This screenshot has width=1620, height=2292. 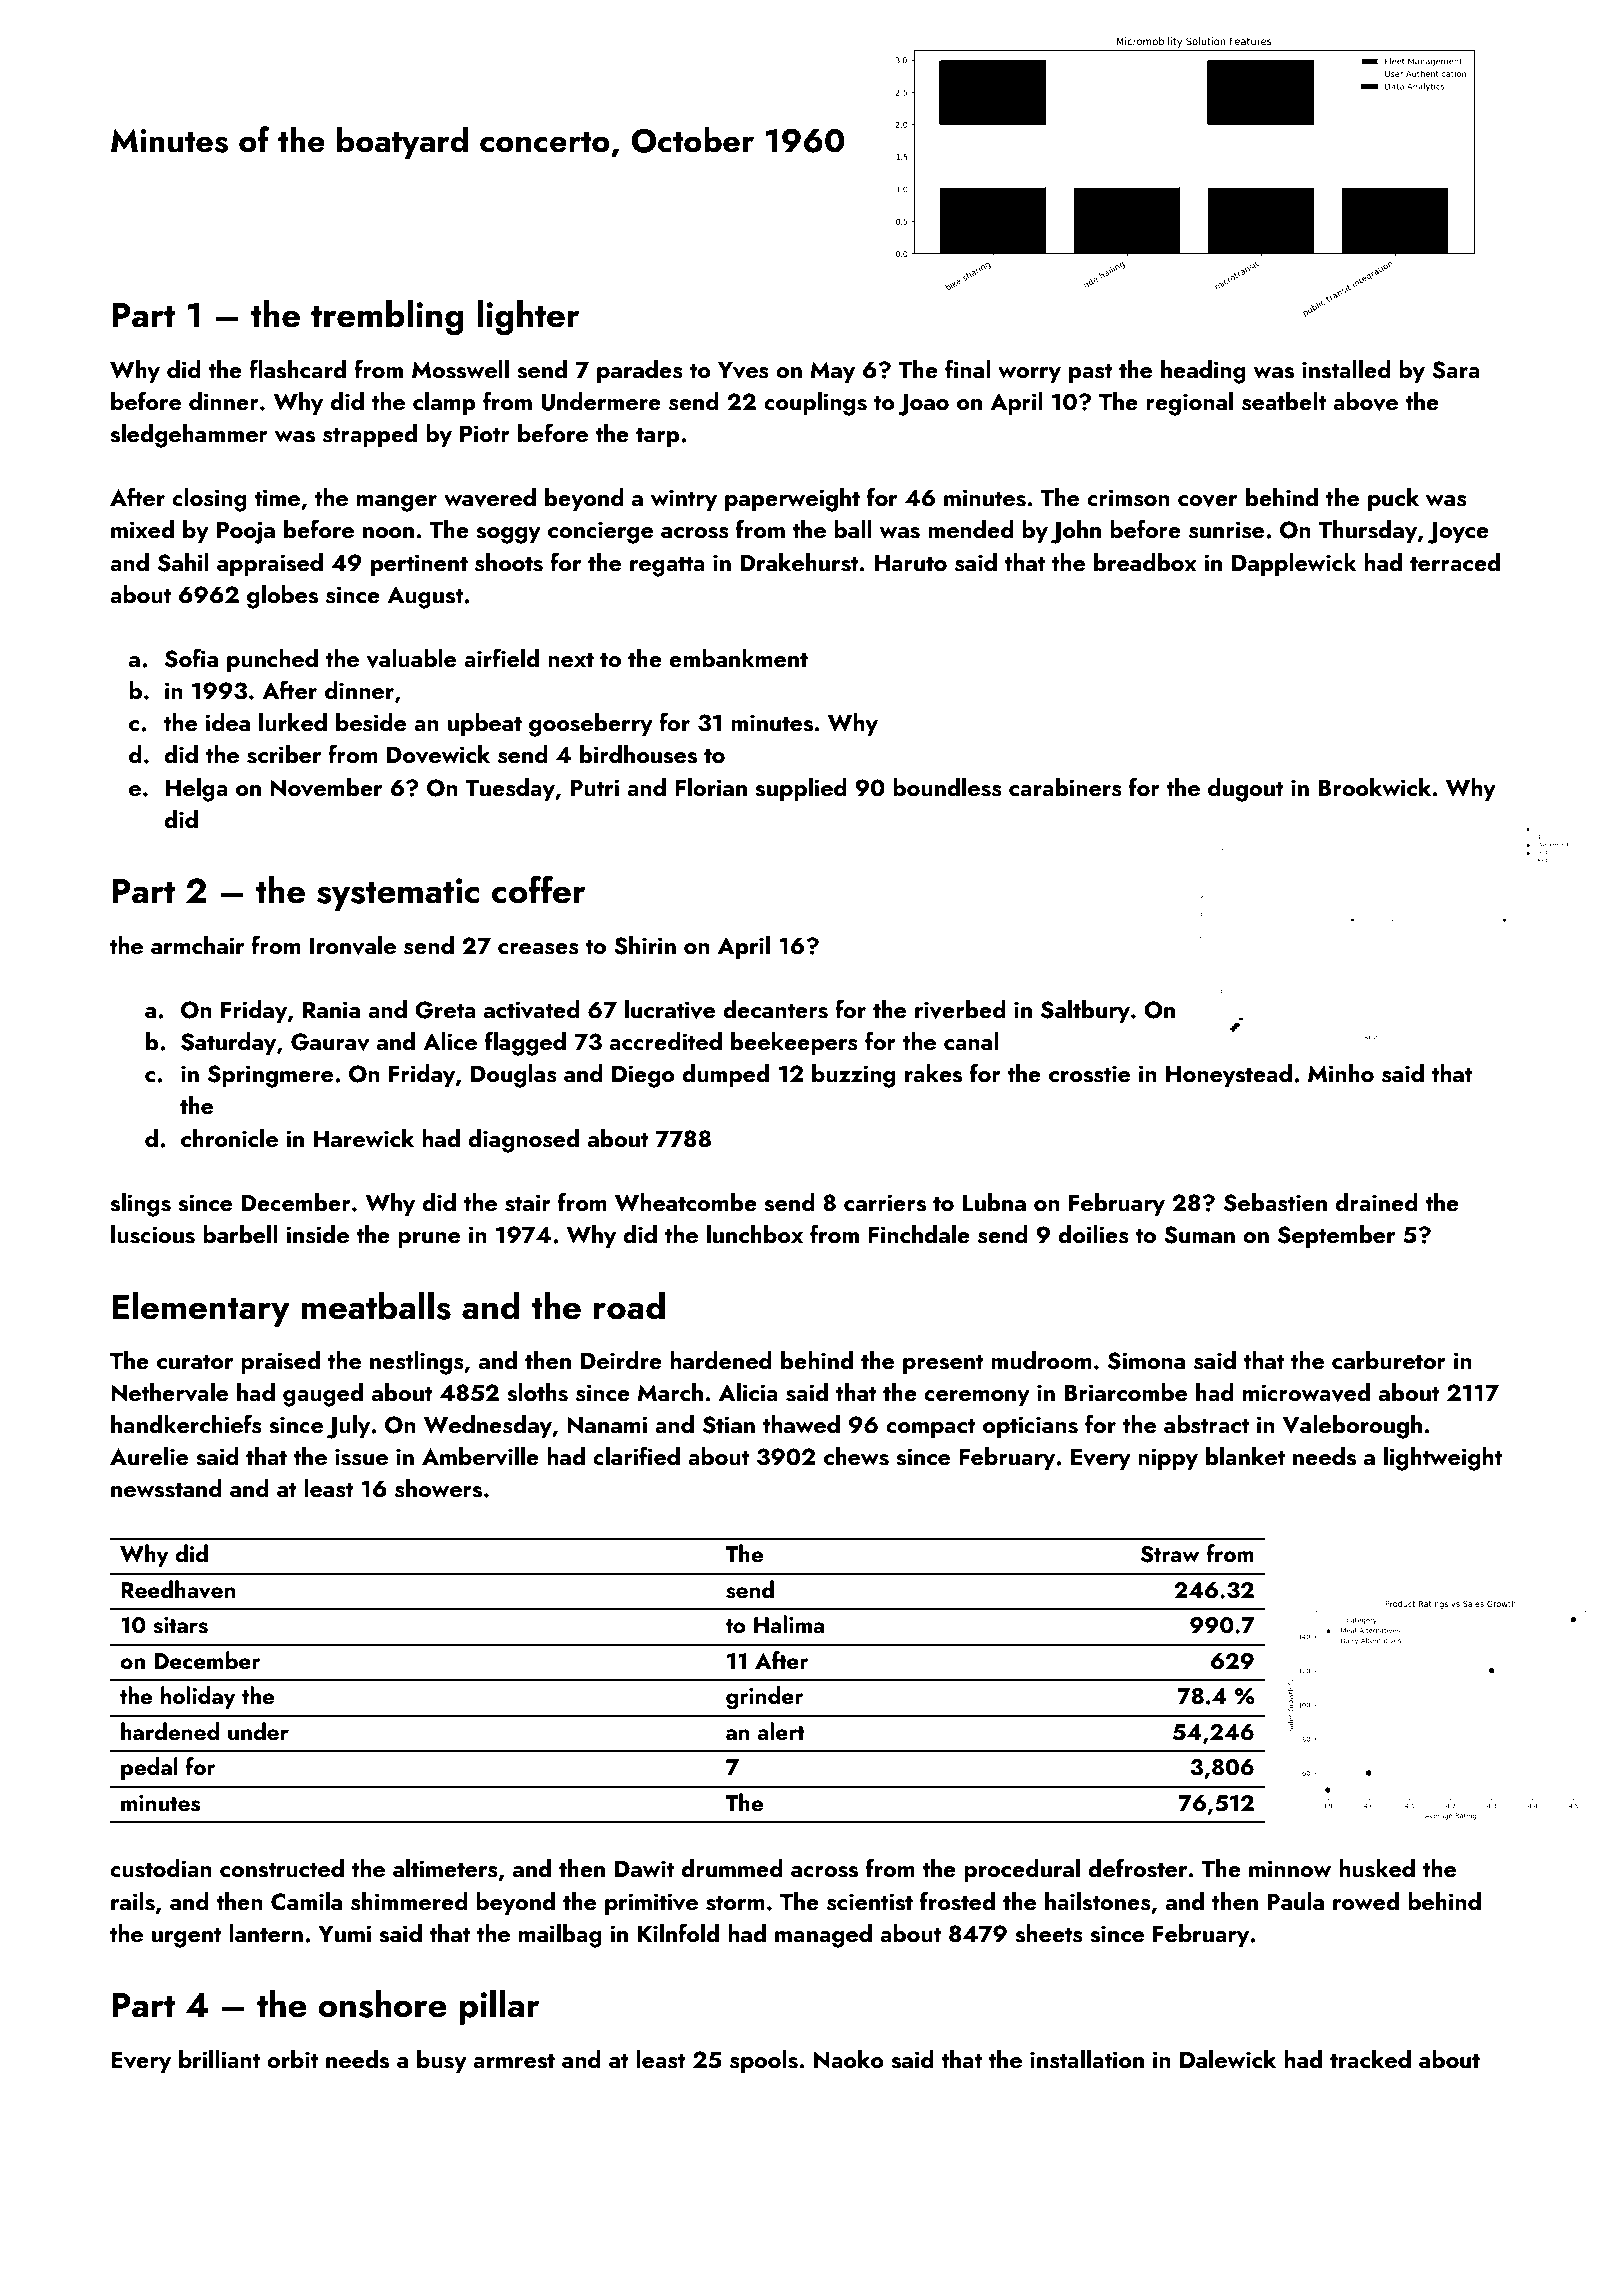 What do you see at coordinates (775, 1009) in the screenshot?
I see `decanters` at bounding box center [775, 1009].
